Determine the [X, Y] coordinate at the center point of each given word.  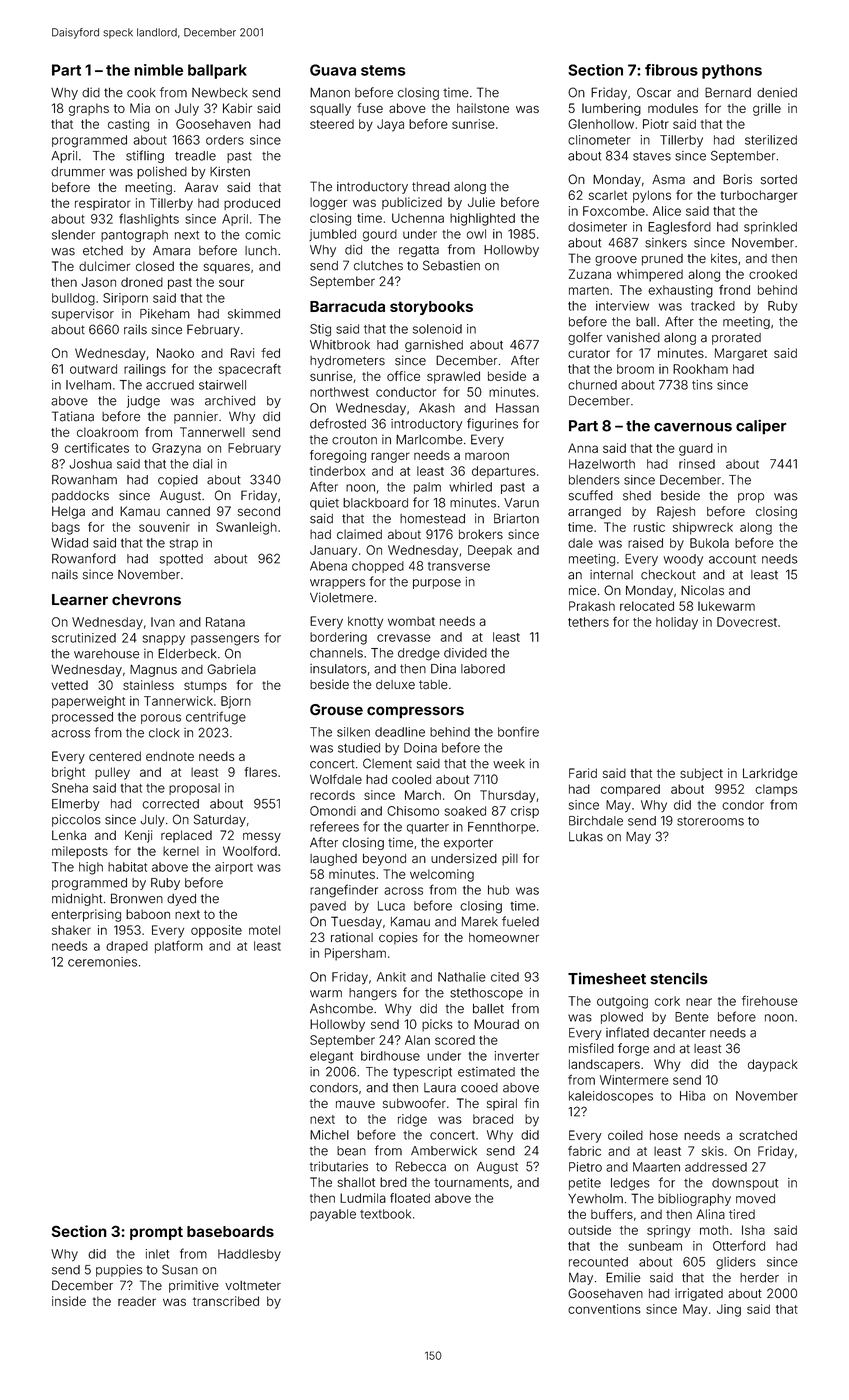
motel [264, 930]
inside [69, 1301]
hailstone [483, 108]
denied [777, 92]
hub [498, 890]
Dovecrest [747, 622]
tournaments [471, 1182]
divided [465, 653]
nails [65, 574]
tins [702, 385]
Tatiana [73, 416]
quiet [324, 504]
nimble [158, 70]
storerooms [710, 821]
